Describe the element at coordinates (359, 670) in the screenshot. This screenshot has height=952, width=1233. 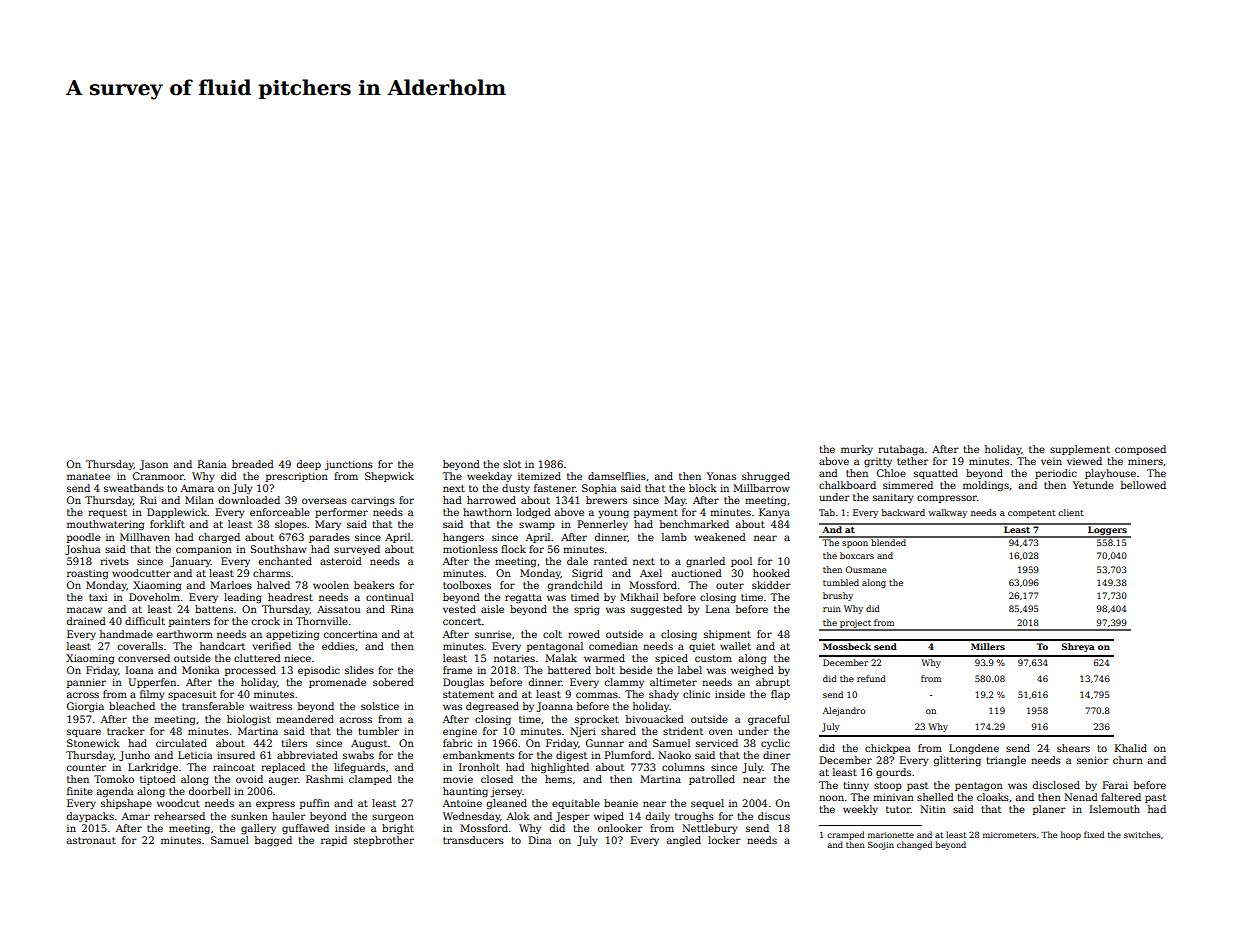
I see `slides` at that location.
